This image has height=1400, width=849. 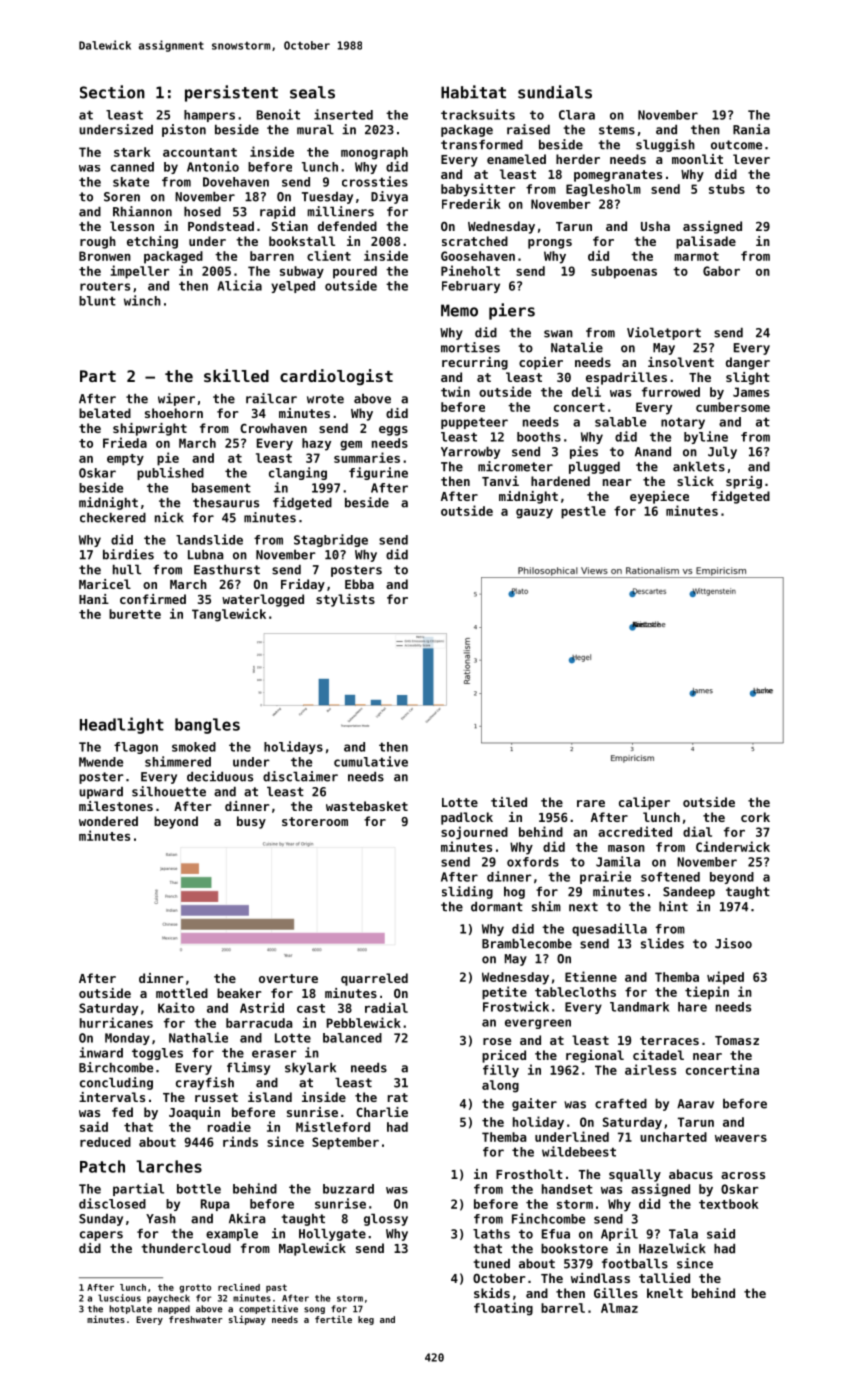 I want to click on keg, so click(x=366, y=1320).
